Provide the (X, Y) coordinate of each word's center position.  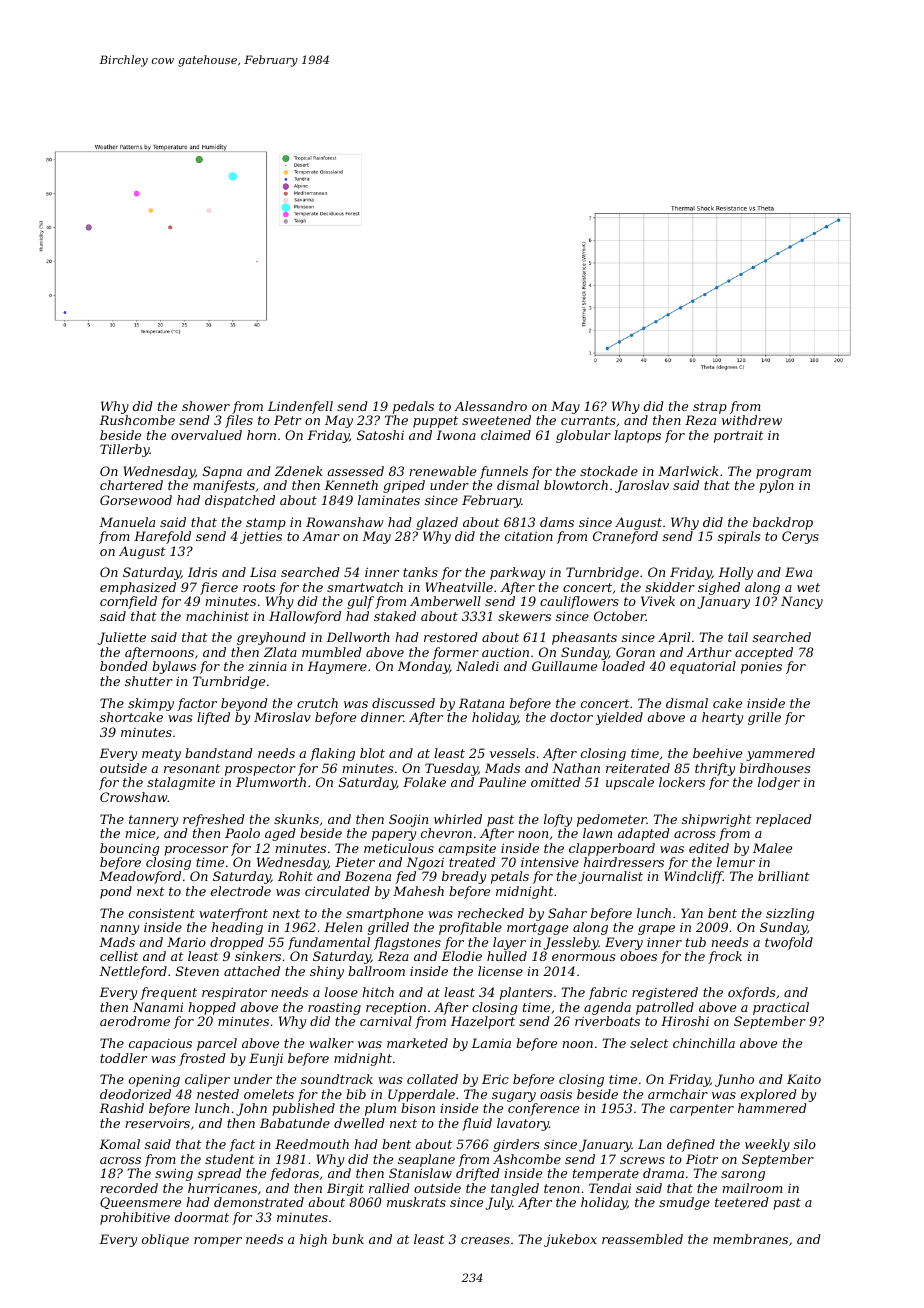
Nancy (802, 602)
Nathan (576, 768)
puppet (435, 422)
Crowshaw (134, 797)
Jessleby (571, 943)
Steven (197, 971)
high (313, 1240)
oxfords (751, 993)
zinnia (267, 666)
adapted (644, 834)
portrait (738, 437)
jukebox (570, 1240)
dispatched (240, 501)
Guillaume (564, 666)
